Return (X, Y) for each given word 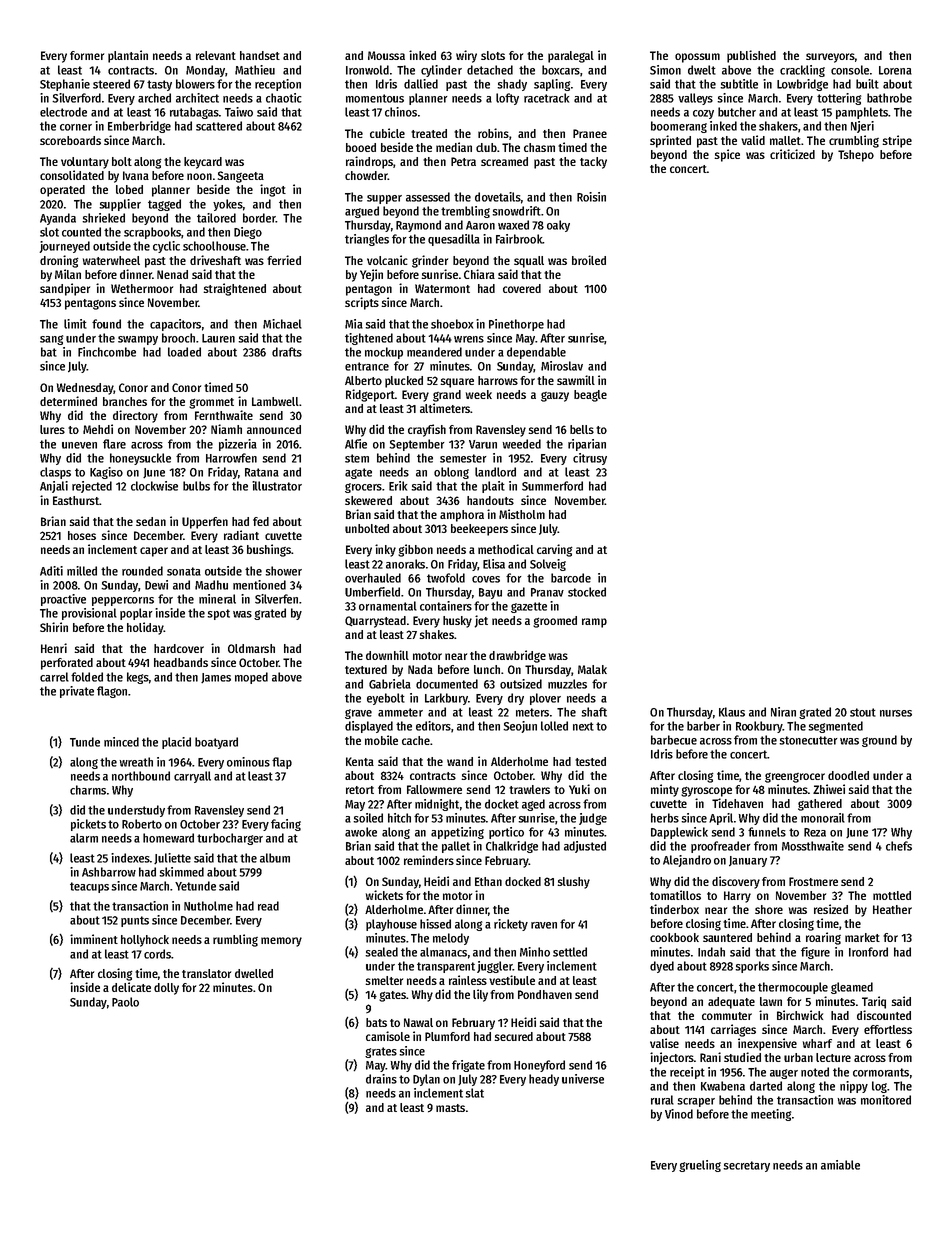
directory (135, 416)
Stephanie (65, 85)
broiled (589, 260)
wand (460, 761)
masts (450, 1108)
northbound (141, 776)
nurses (896, 713)
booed (361, 147)
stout (863, 712)
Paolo (125, 1002)
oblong (451, 473)
